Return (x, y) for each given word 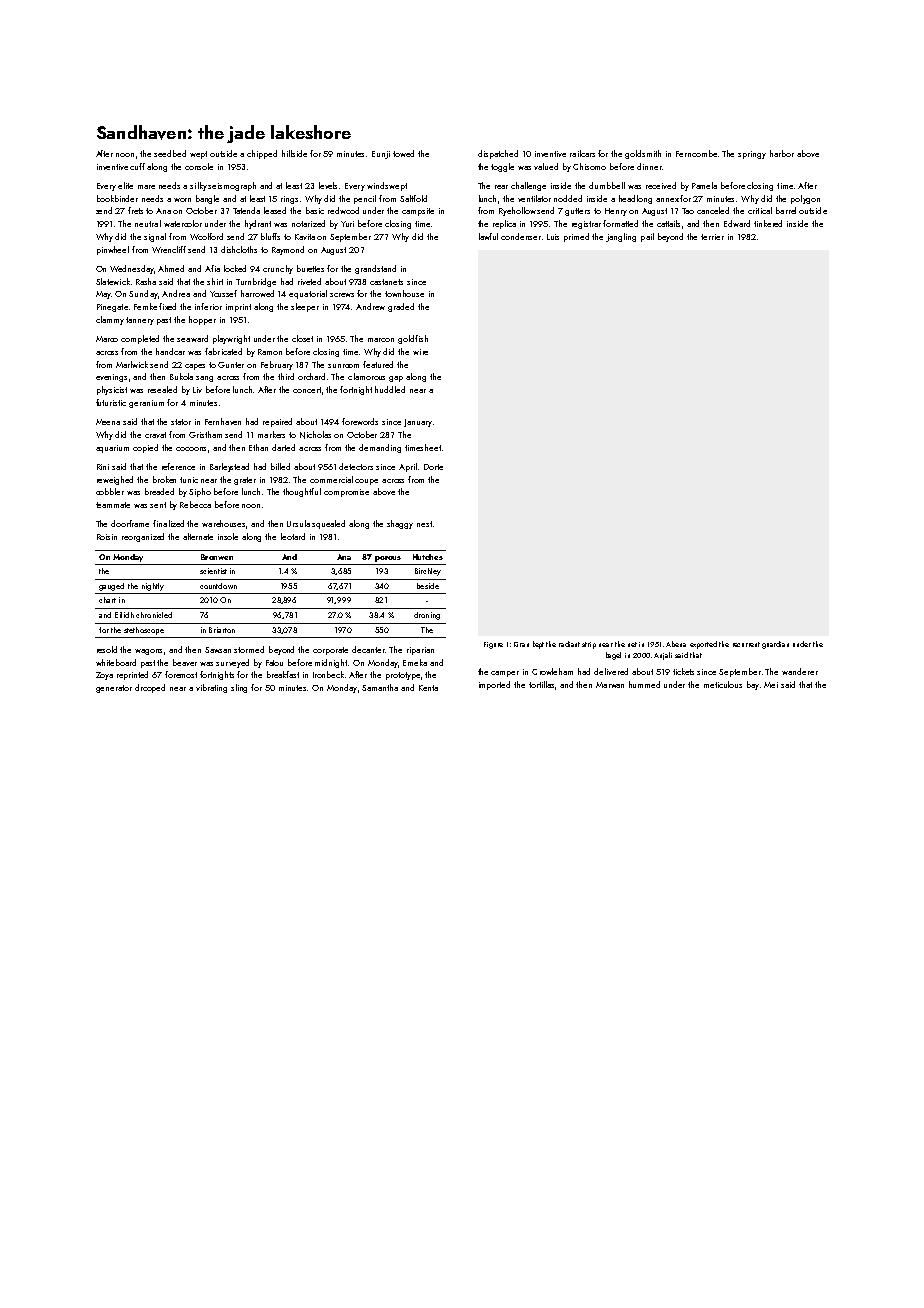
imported (494, 685)
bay (753, 685)
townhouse (404, 293)
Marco (107, 339)
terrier (712, 237)
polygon (805, 199)
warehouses (223, 523)
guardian (775, 645)
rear (501, 187)
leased (275, 210)
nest (424, 524)
